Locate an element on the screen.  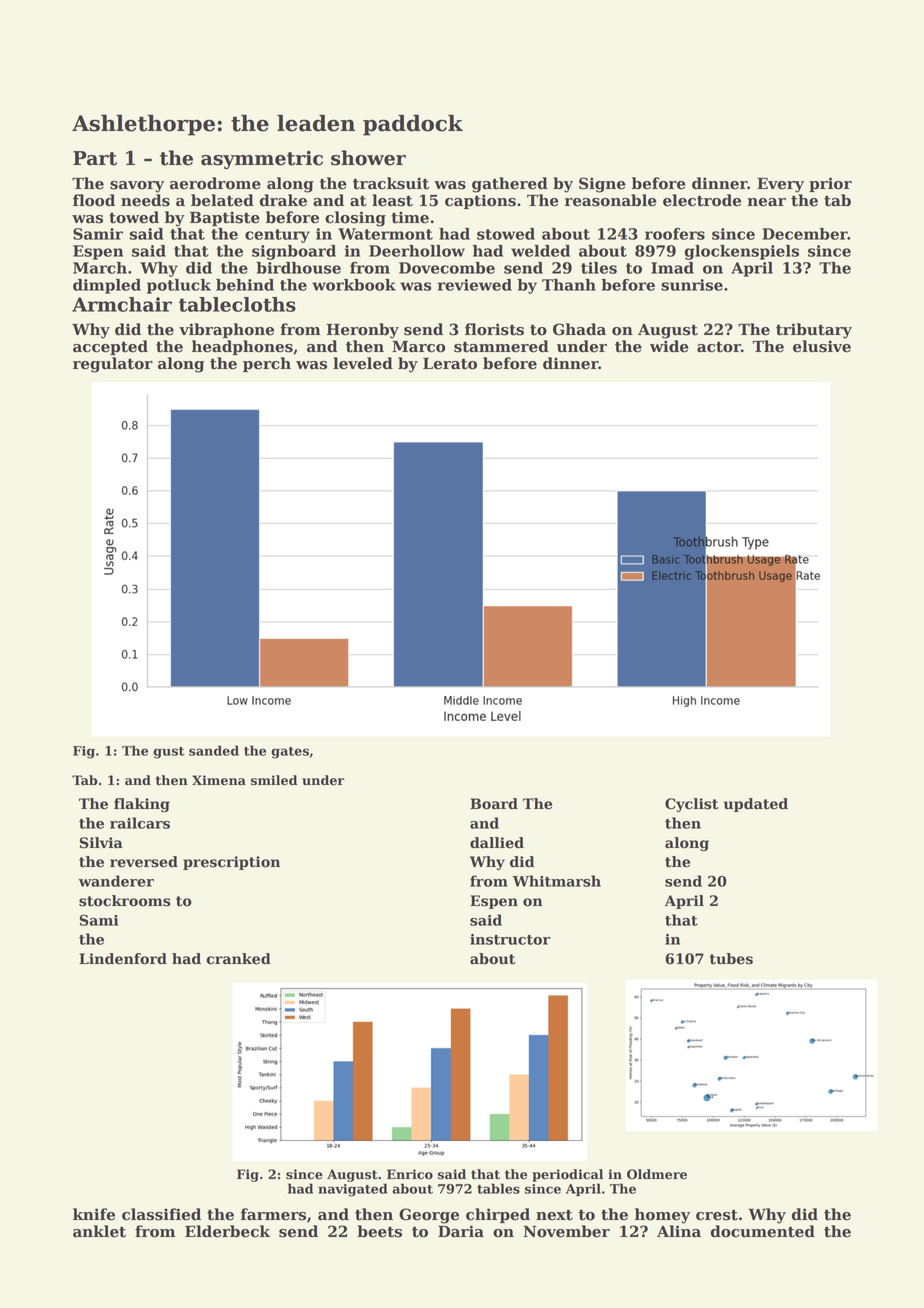
actor is located at coordinates (719, 347).
